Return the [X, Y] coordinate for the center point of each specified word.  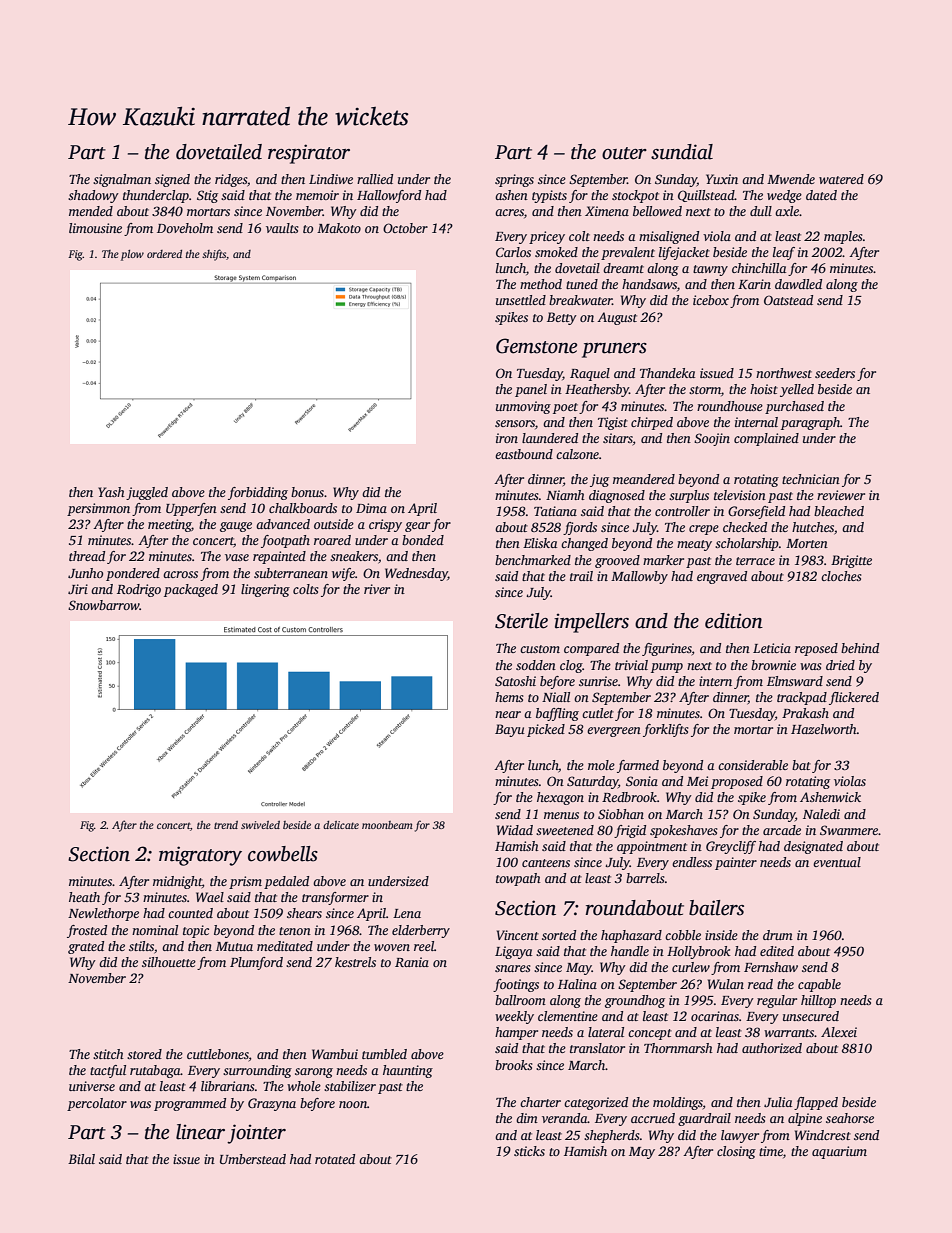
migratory [200, 856]
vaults [282, 228]
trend [226, 825]
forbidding [258, 493]
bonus [307, 492]
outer [624, 153]
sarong [314, 1073]
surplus [689, 496]
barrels [645, 878]
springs [514, 180]
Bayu [510, 730]
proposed [737, 782]
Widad [515, 830]
